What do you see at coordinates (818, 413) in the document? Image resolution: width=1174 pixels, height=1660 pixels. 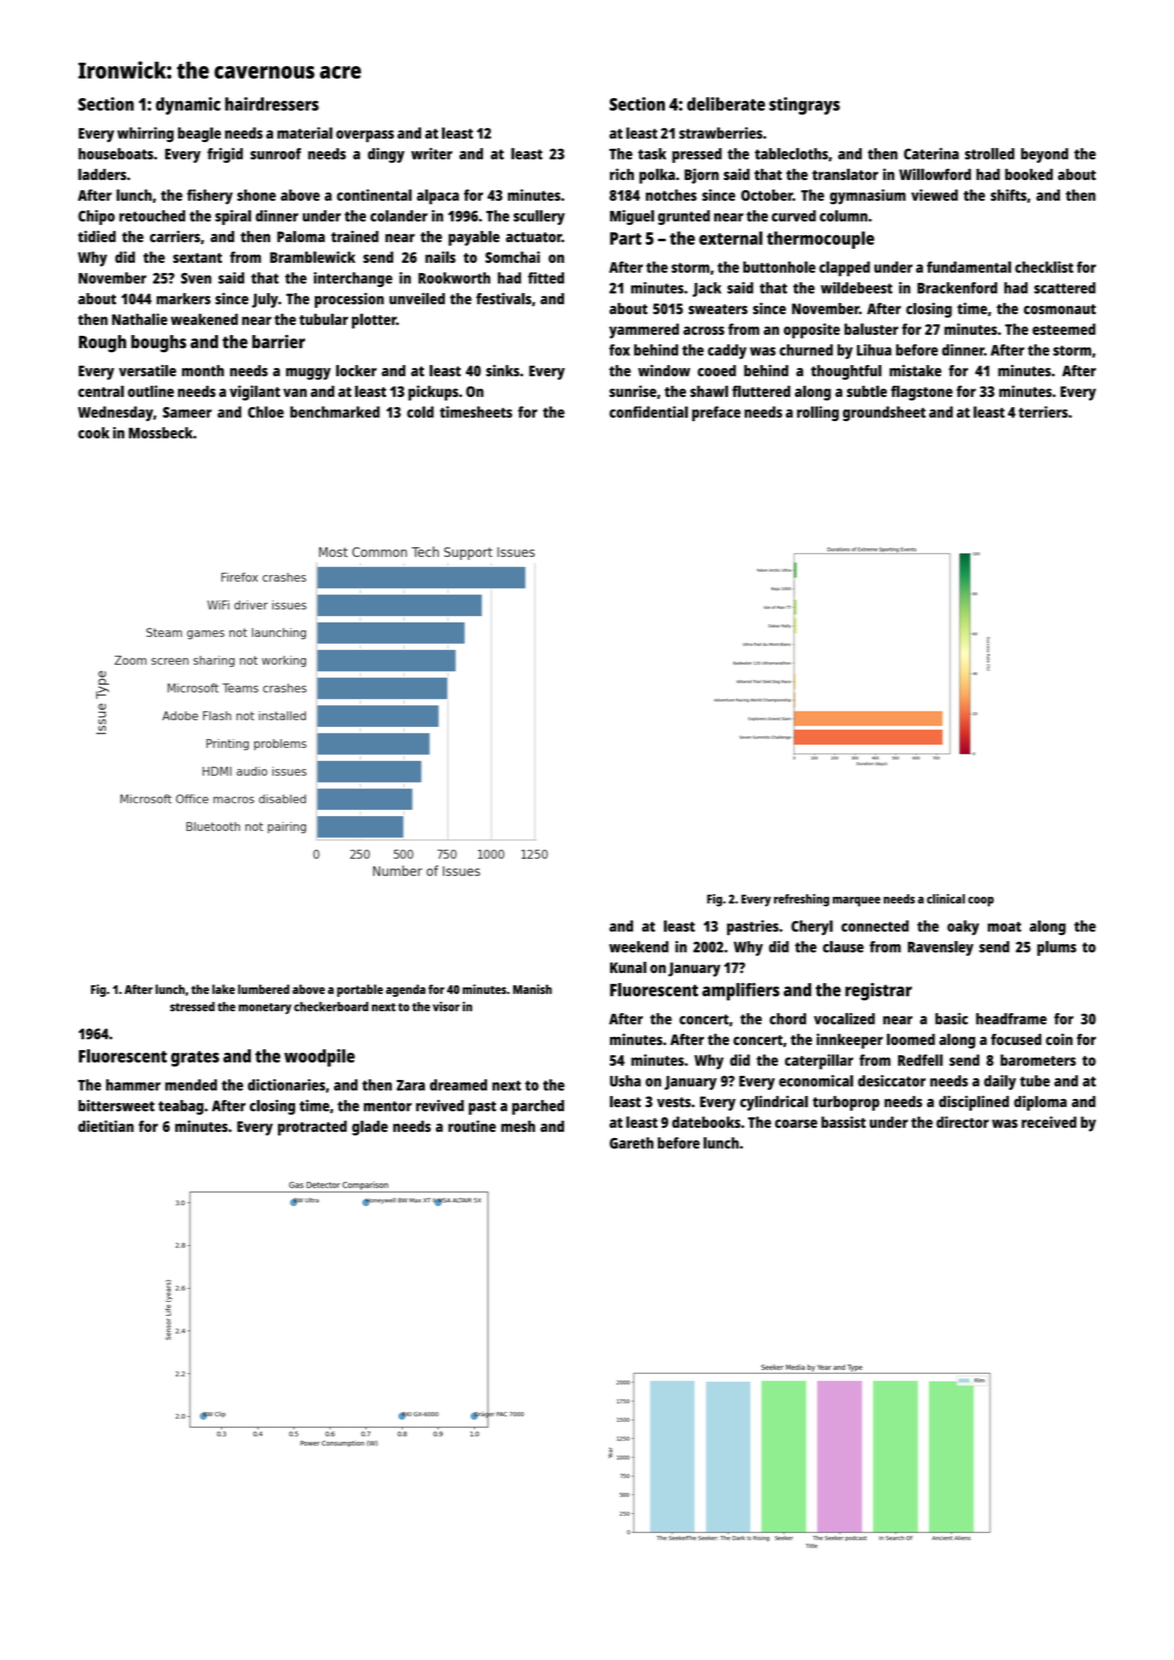 I see `rolling` at bounding box center [818, 413].
